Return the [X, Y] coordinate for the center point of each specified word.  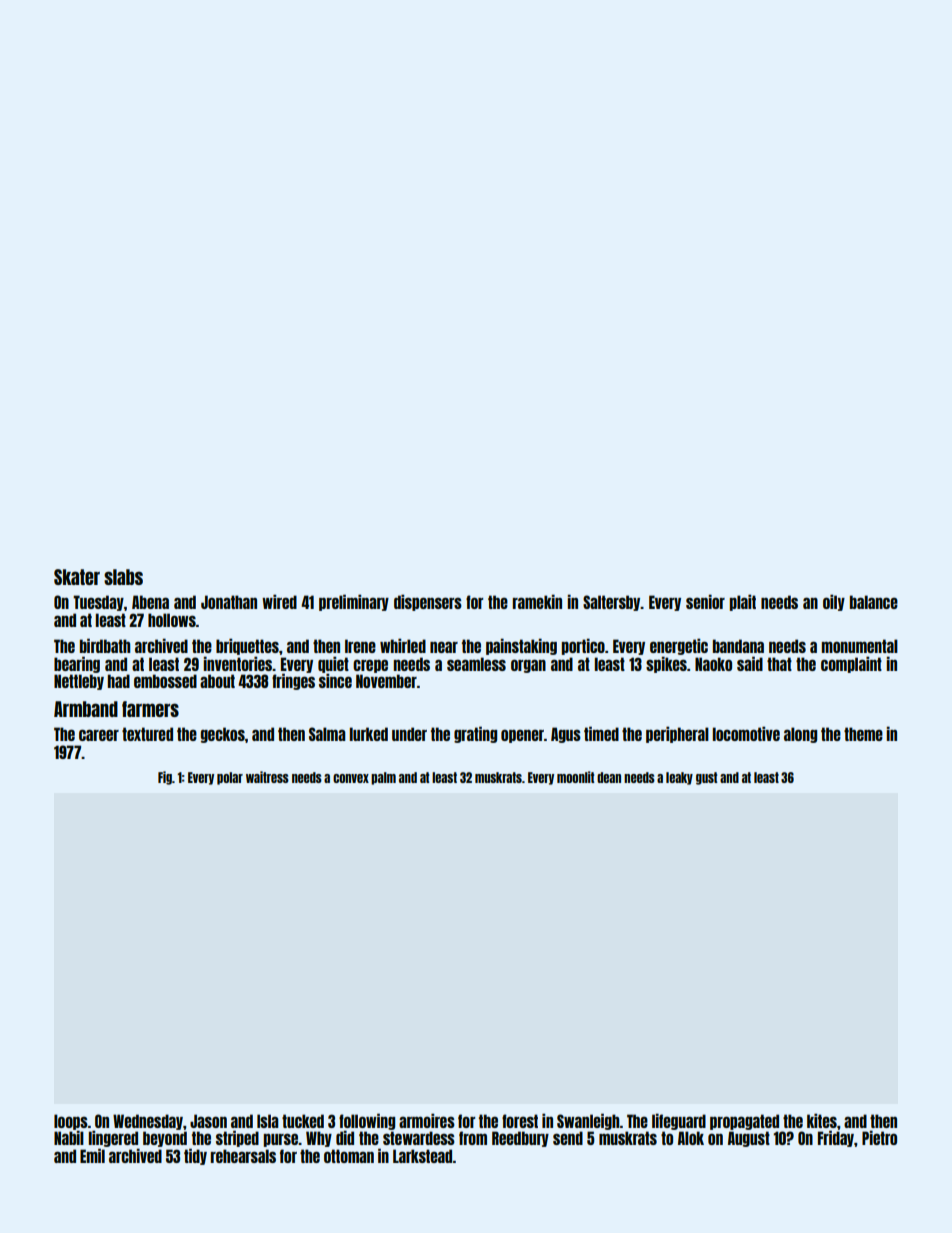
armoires [427, 1120]
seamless [476, 664]
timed [601, 733]
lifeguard [679, 1121]
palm [383, 778]
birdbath [105, 645]
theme [863, 734]
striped [237, 1138]
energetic [679, 646]
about [217, 681]
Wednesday [148, 1122]
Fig [165, 778]
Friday [836, 1138]
